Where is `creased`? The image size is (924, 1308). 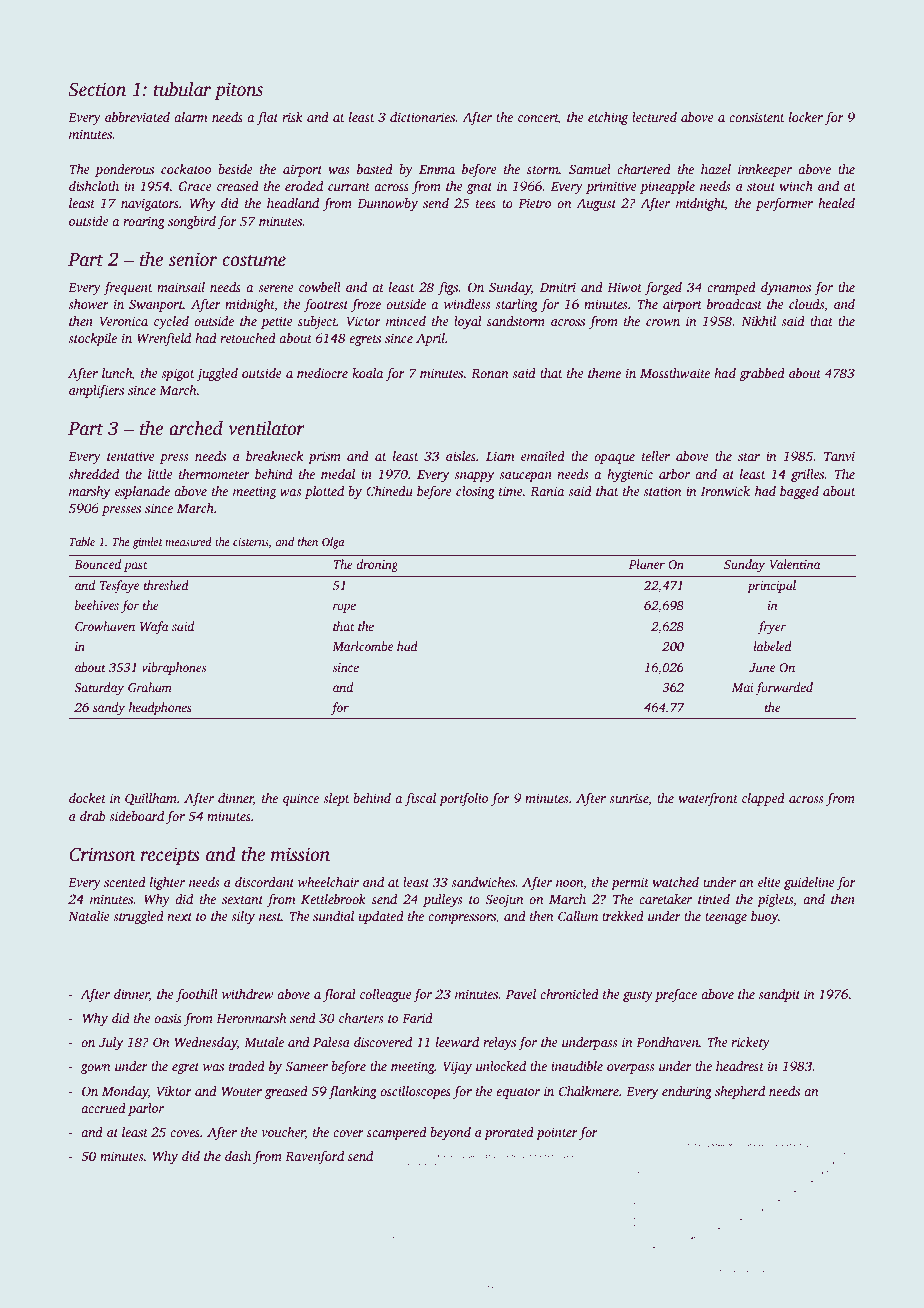
creased is located at coordinates (238, 186).
